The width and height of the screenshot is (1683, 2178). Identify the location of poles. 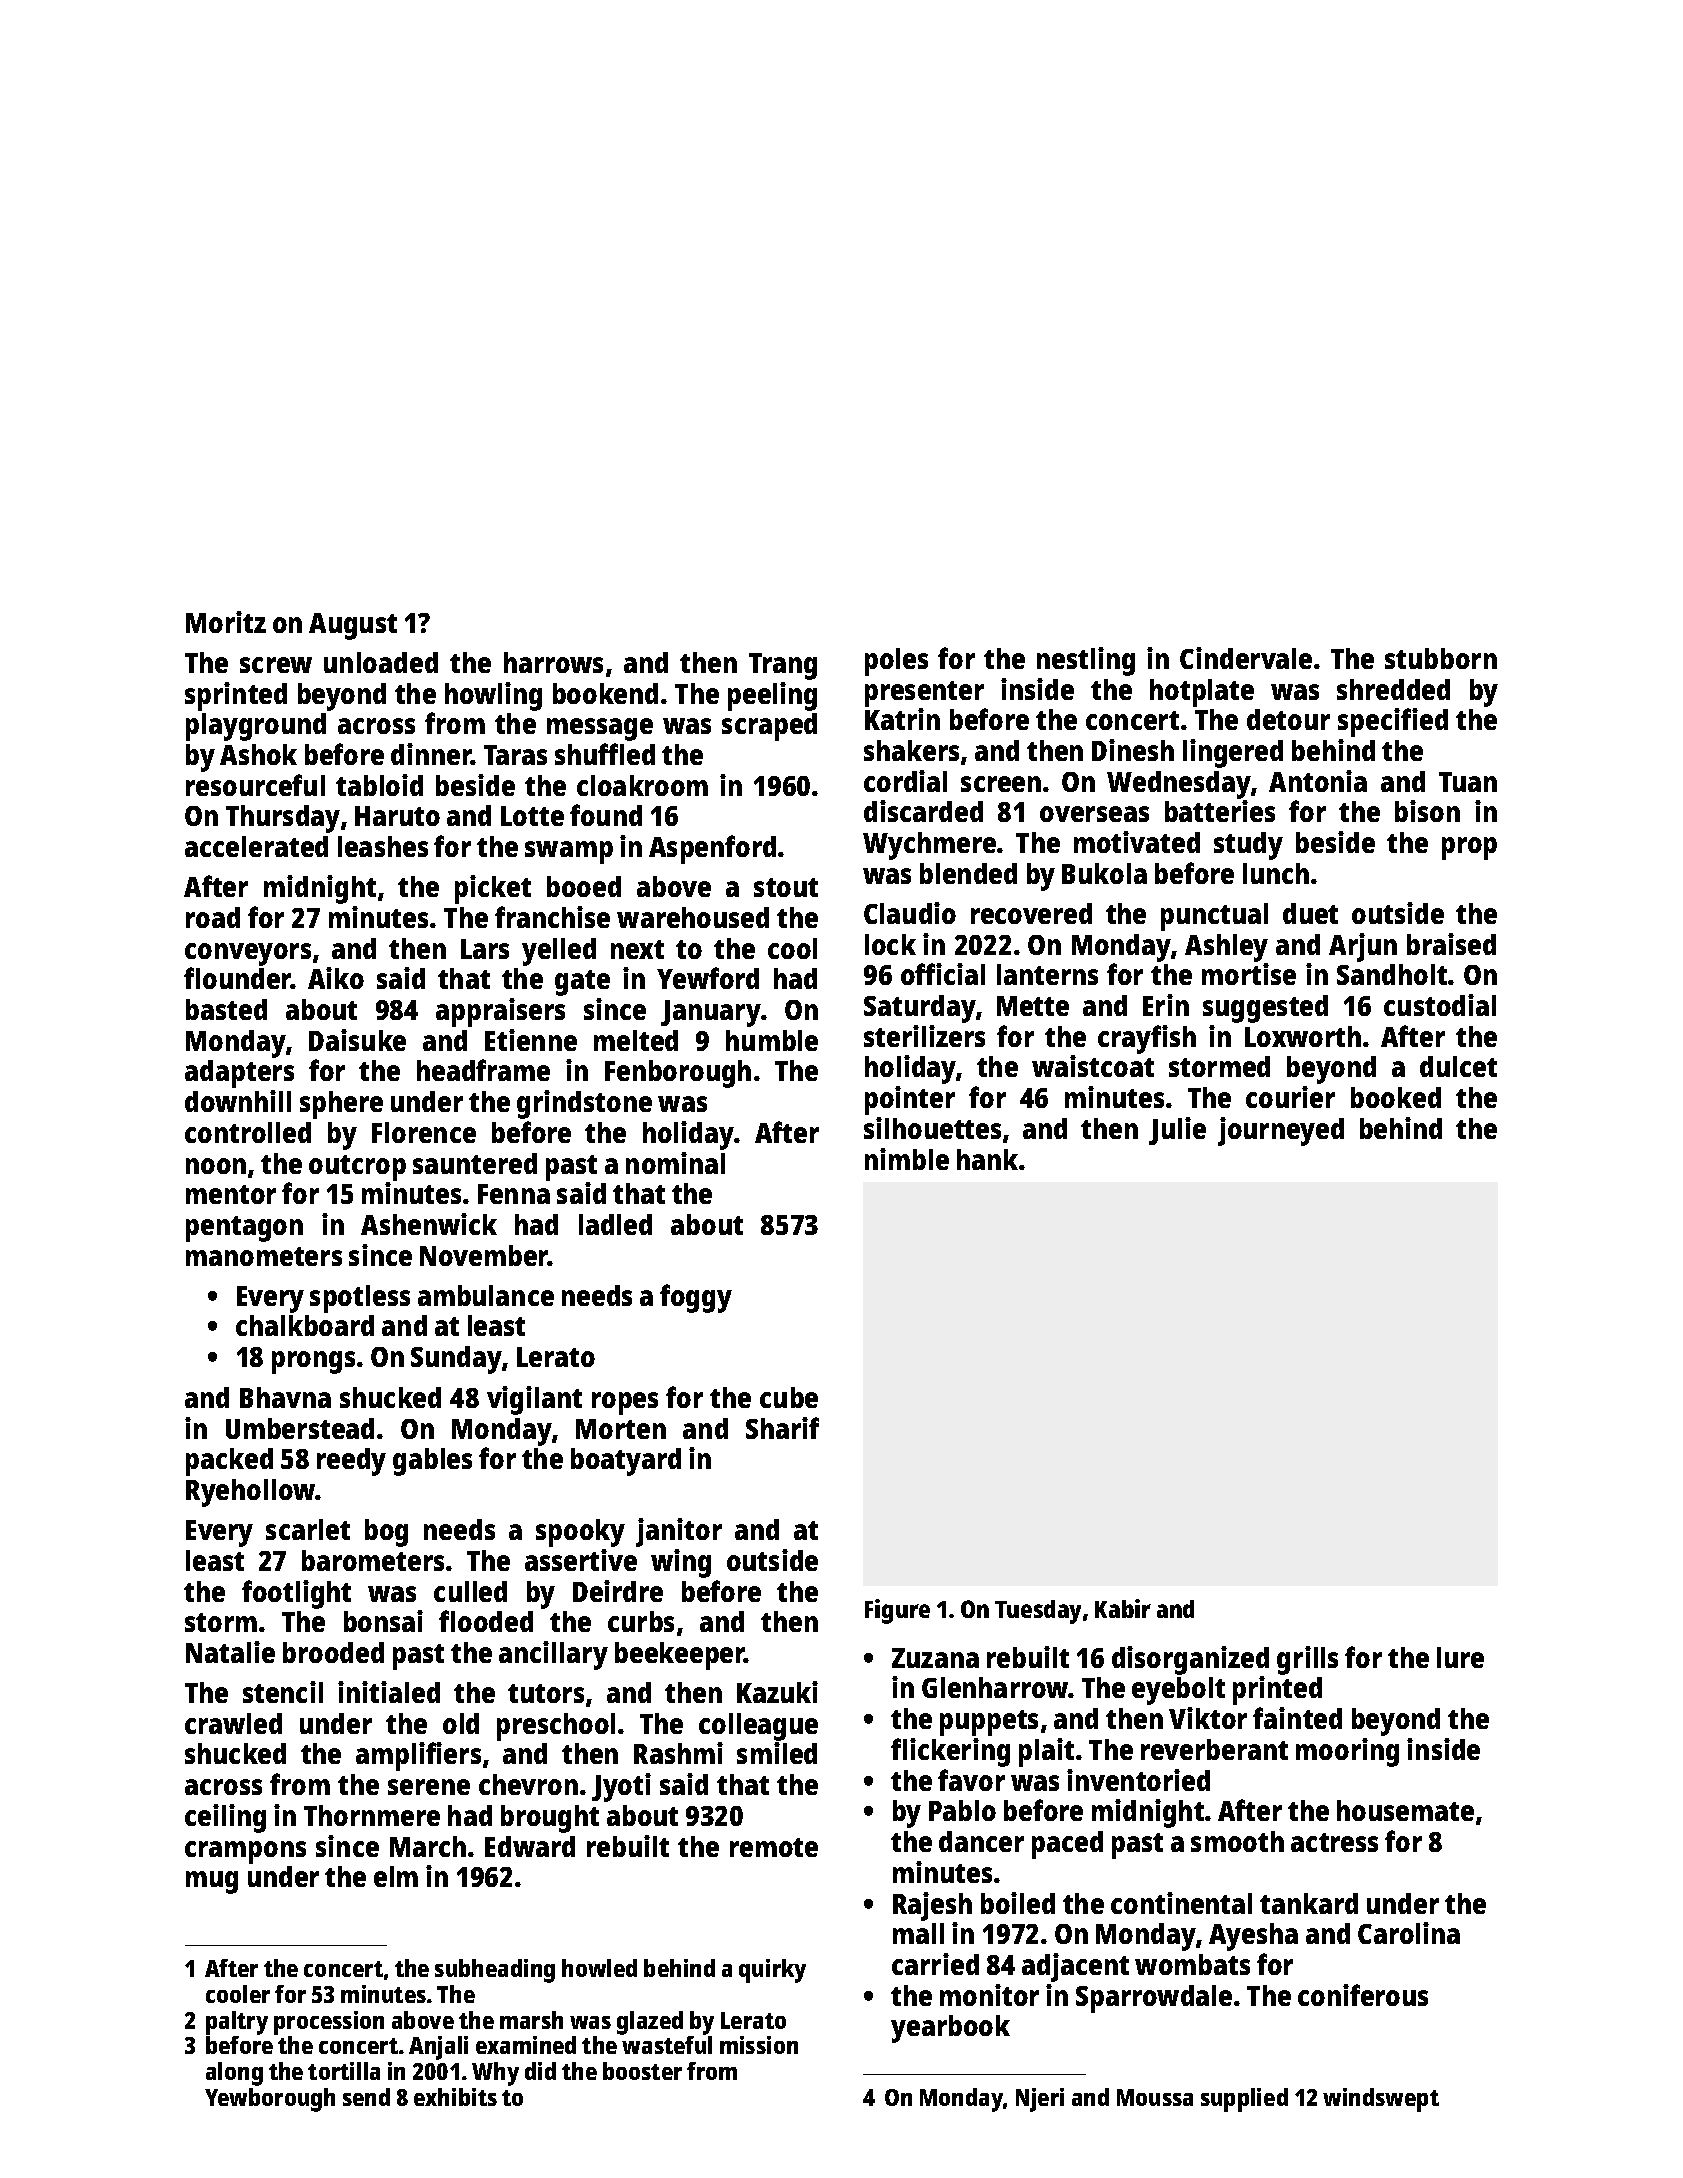
(896, 662).
